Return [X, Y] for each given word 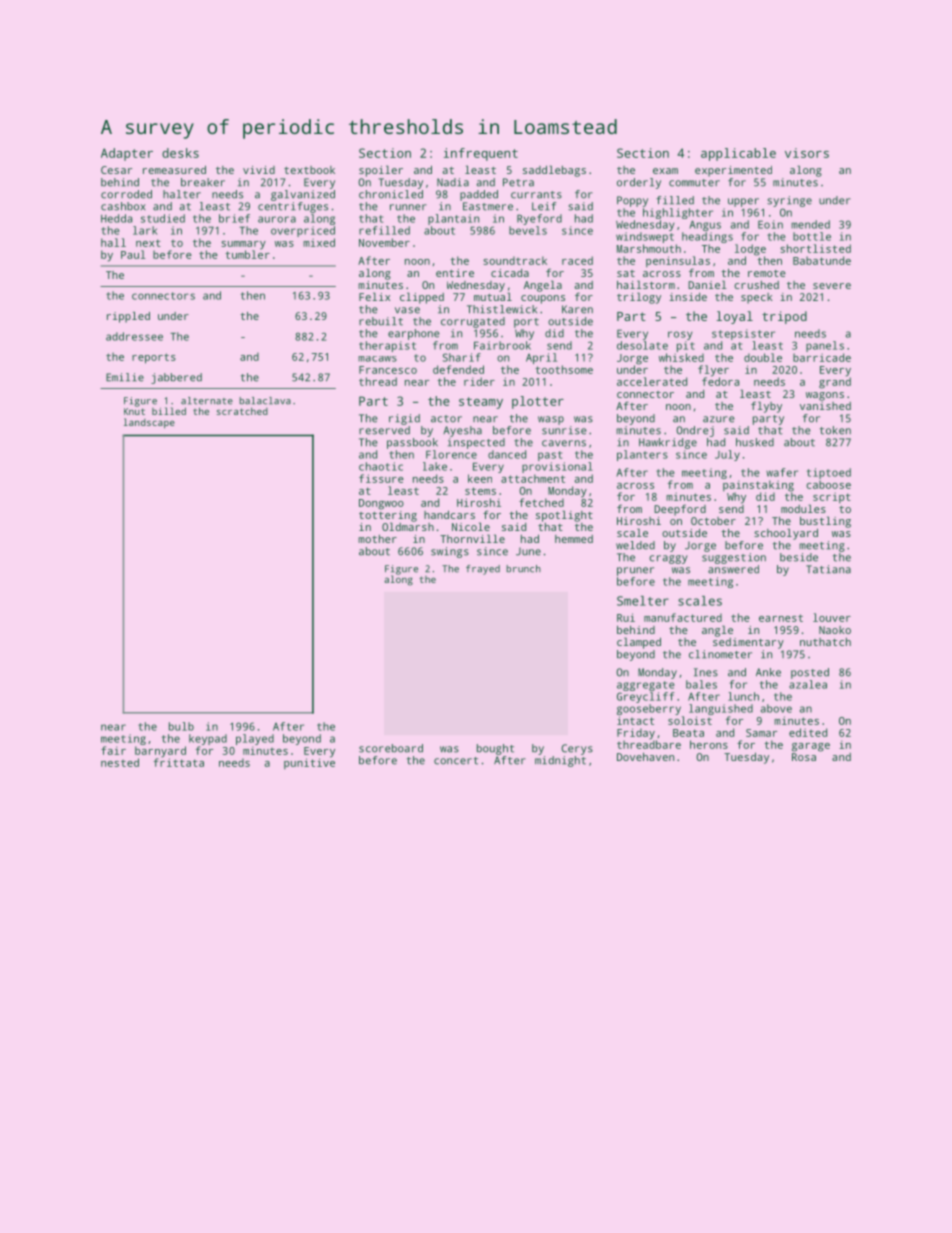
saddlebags [554, 171]
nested [120, 762]
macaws [377, 359]
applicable [738, 154]
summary [243, 245]
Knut [134, 411]
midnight [560, 761]
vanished [825, 406]
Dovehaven [645, 756]
